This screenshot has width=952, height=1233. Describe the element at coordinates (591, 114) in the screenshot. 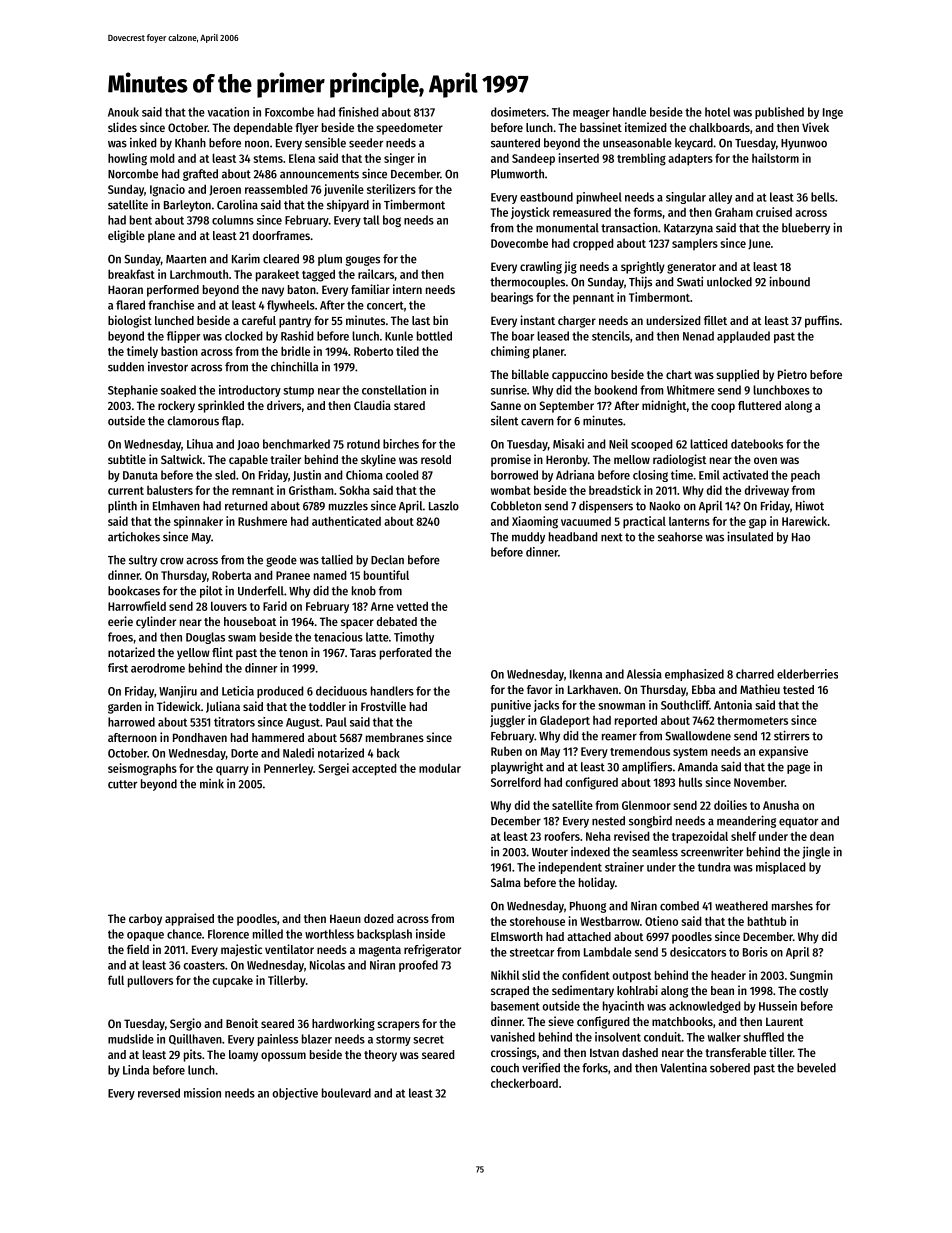

I see `meager` at that location.
